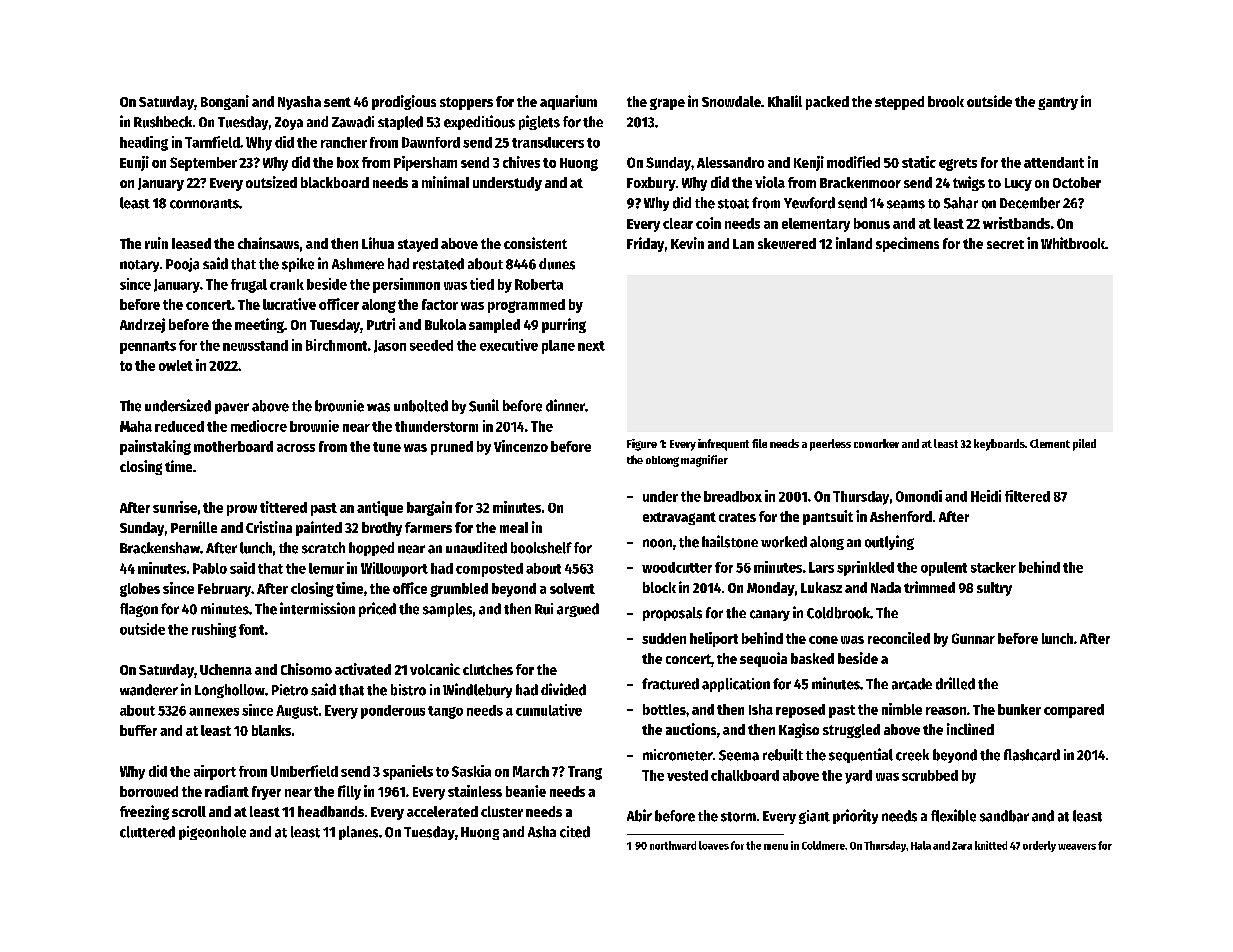  I want to click on Andrzej, so click(142, 325).
